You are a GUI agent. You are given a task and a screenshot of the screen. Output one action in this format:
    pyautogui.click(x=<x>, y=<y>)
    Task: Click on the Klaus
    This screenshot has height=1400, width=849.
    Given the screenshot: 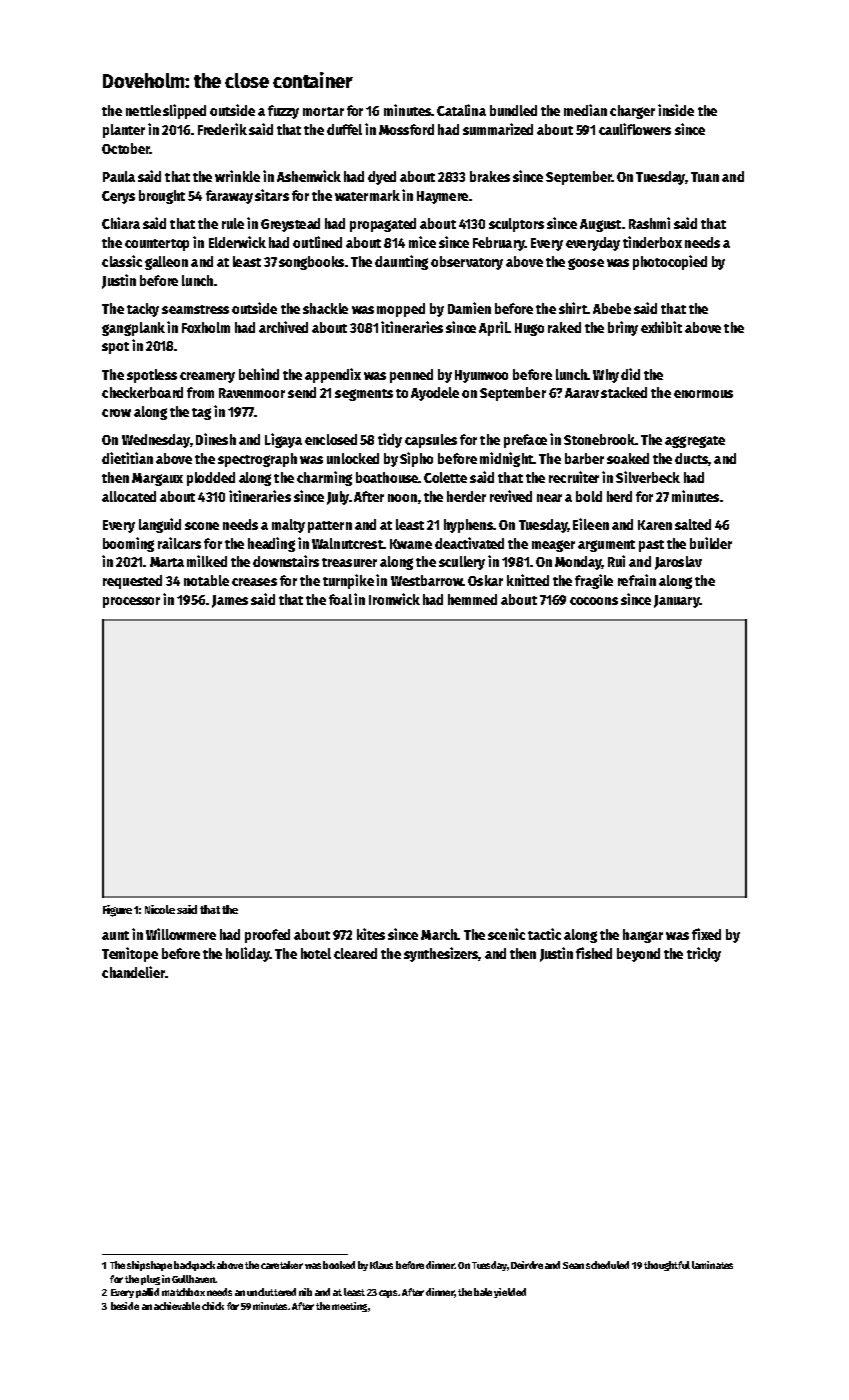 What is the action you would take?
    pyautogui.click(x=381, y=1265)
